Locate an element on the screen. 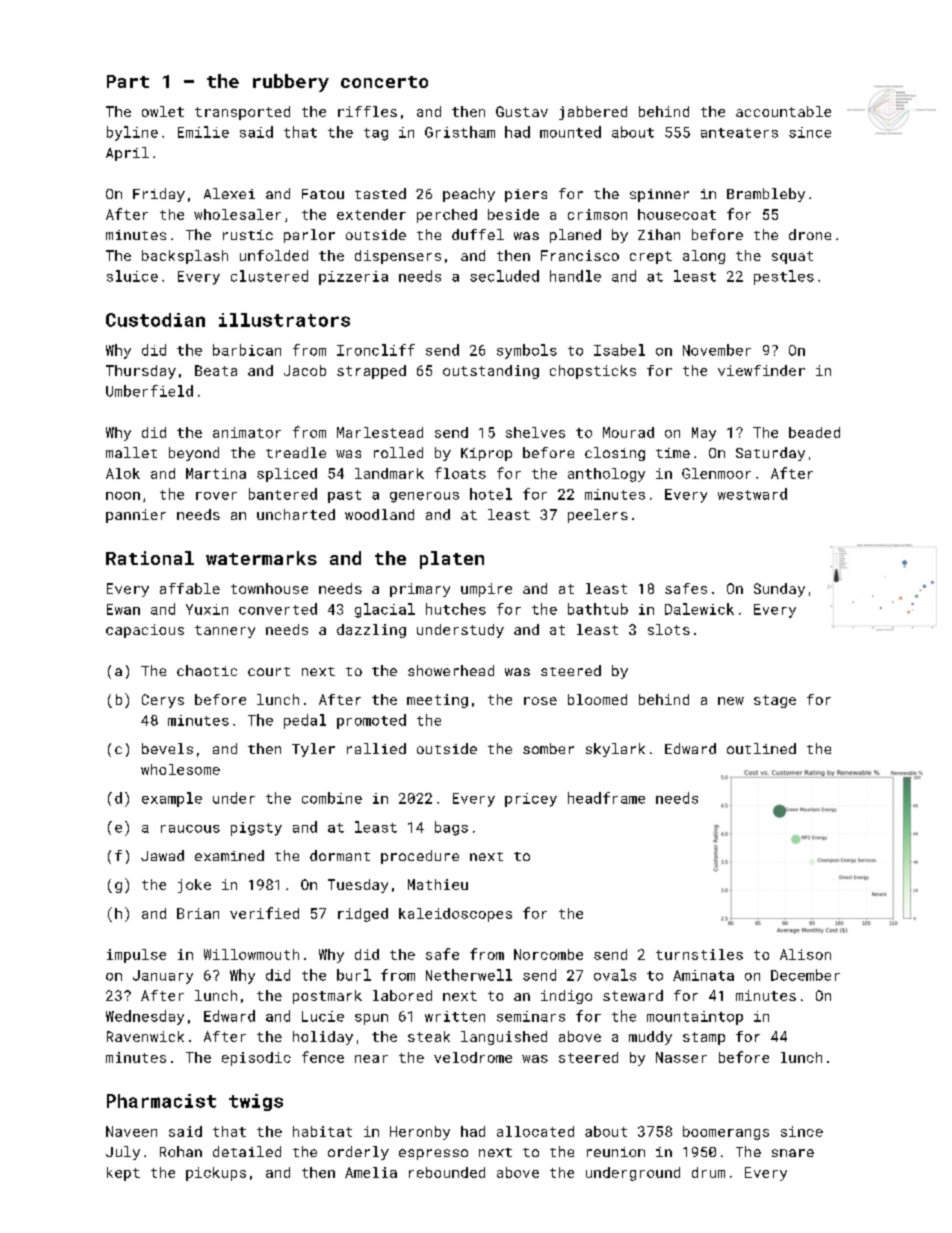 The image size is (952, 1233). symbols is located at coordinates (527, 351).
